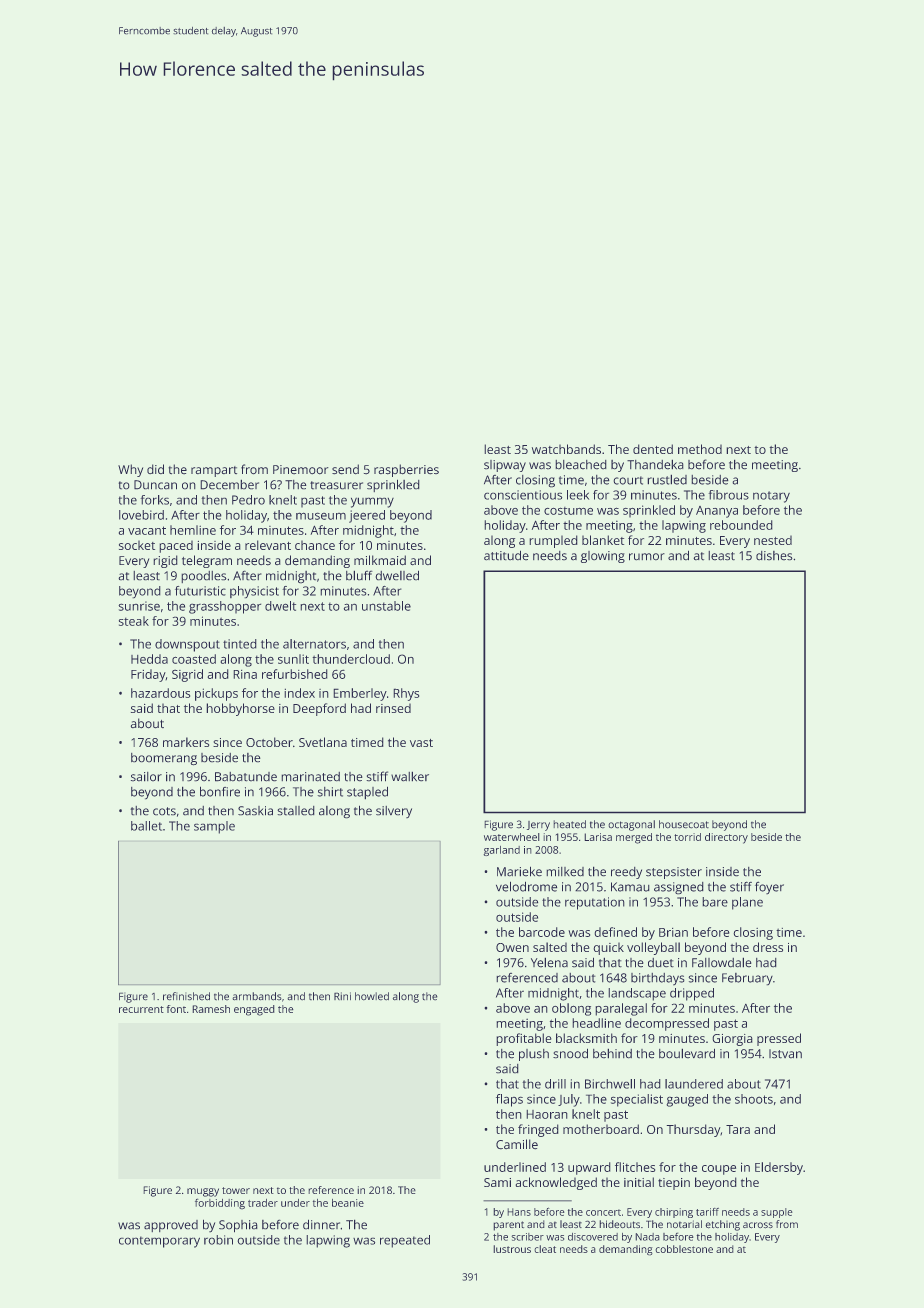  Describe the element at coordinates (342, 996) in the page. I see `Rini` at that location.
